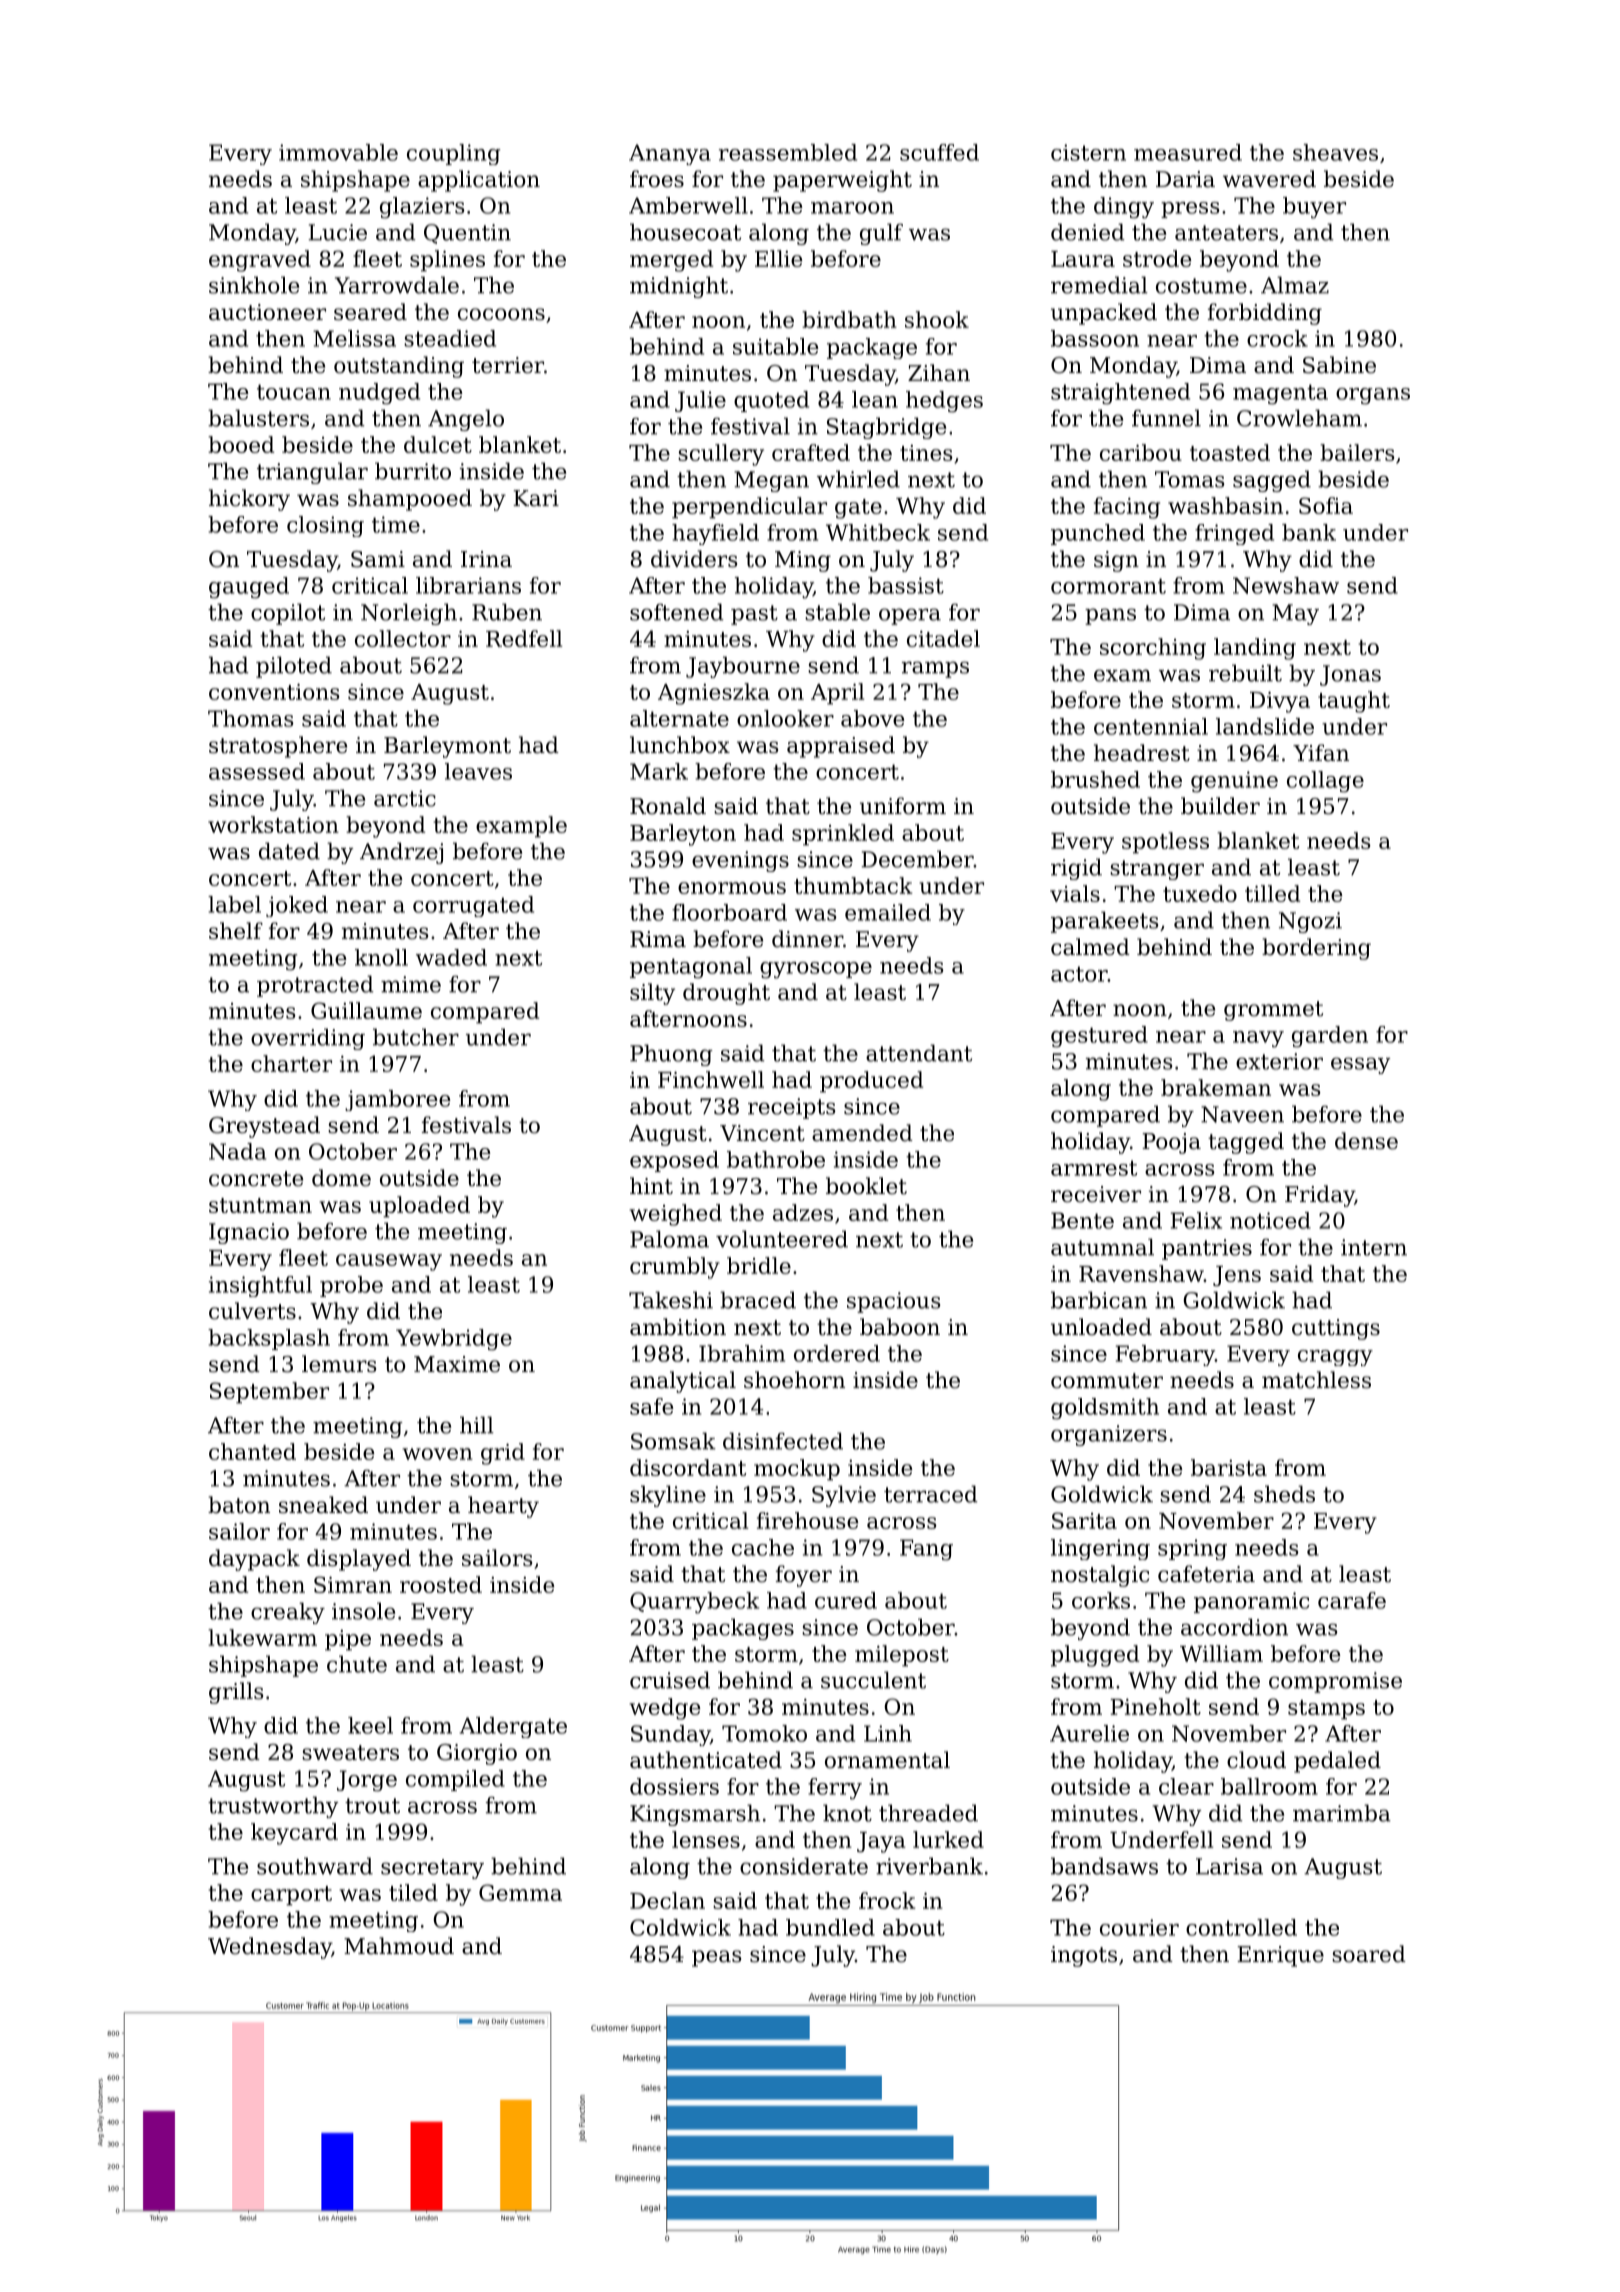  I want to click on bailers, so click(1357, 452).
